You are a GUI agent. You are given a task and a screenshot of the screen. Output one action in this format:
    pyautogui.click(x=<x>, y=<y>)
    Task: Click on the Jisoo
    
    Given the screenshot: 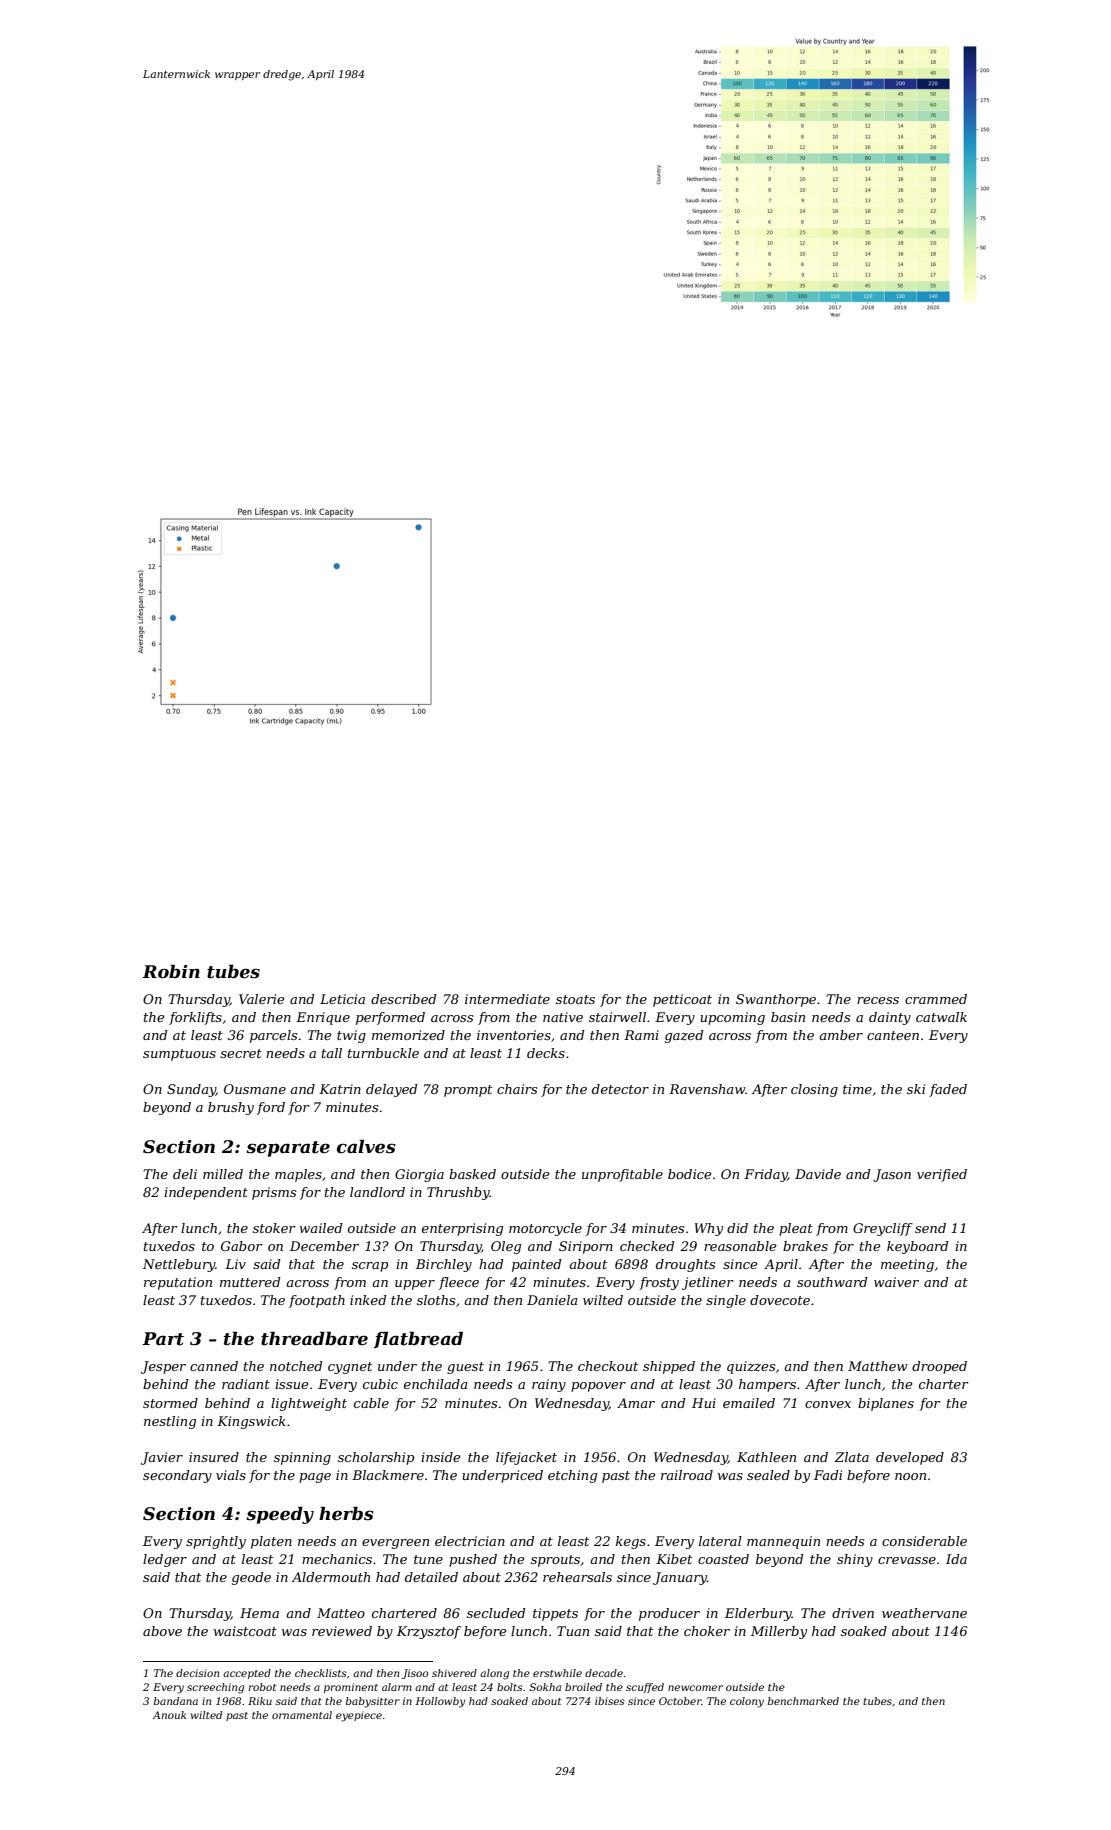 What is the action you would take?
    pyautogui.click(x=414, y=1674)
